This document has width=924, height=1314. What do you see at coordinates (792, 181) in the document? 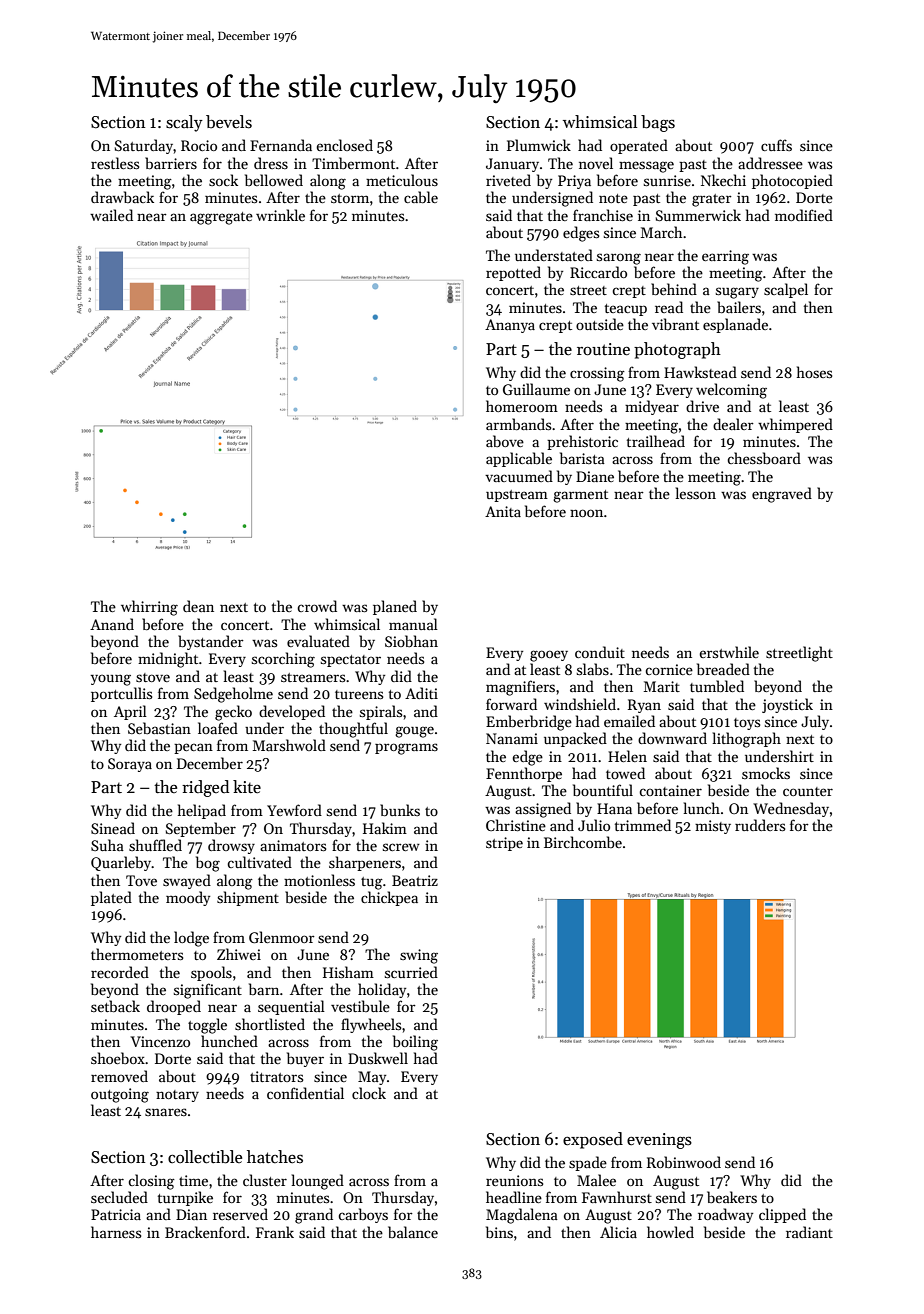
I see `photocopied` at bounding box center [792, 181].
